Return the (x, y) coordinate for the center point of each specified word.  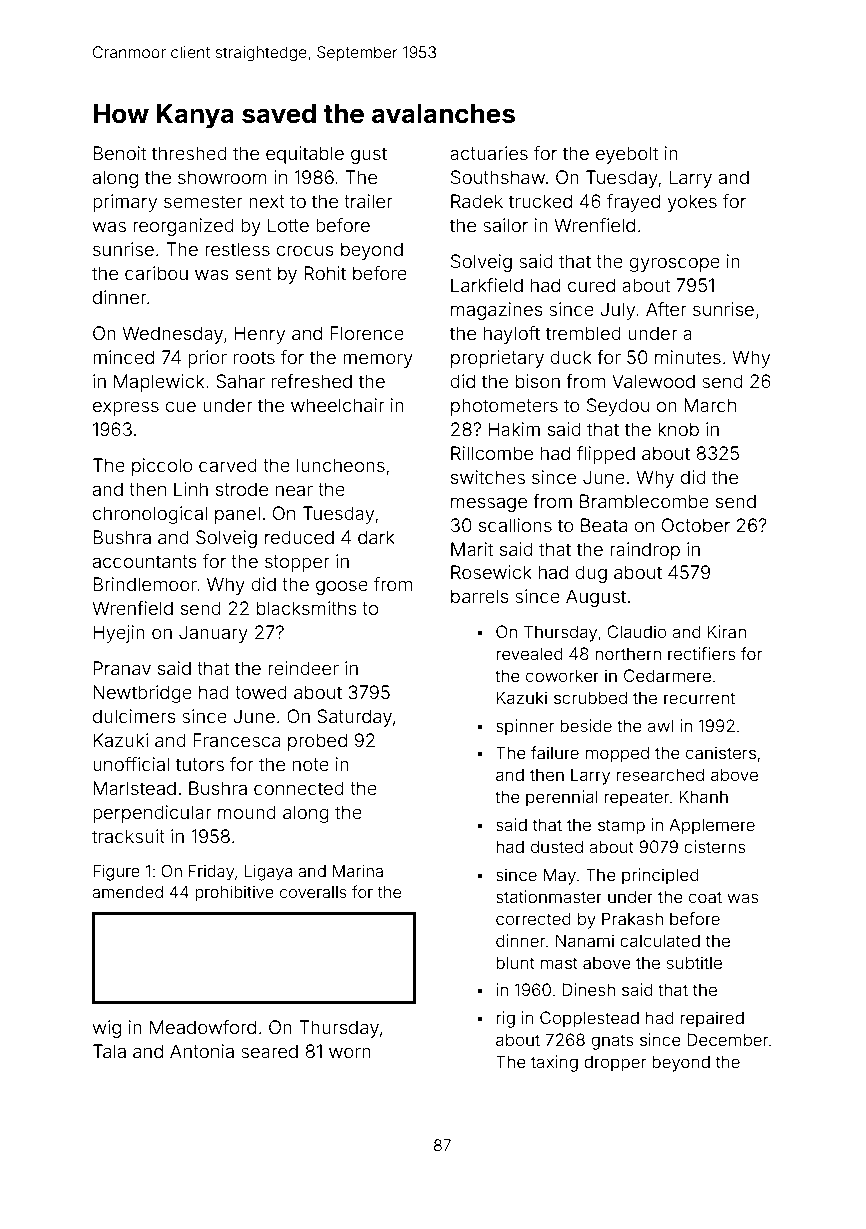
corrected (533, 918)
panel (237, 515)
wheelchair (338, 405)
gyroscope (674, 264)
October (696, 525)
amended (127, 892)
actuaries (489, 153)
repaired (712, 1019)
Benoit (119, 153)
